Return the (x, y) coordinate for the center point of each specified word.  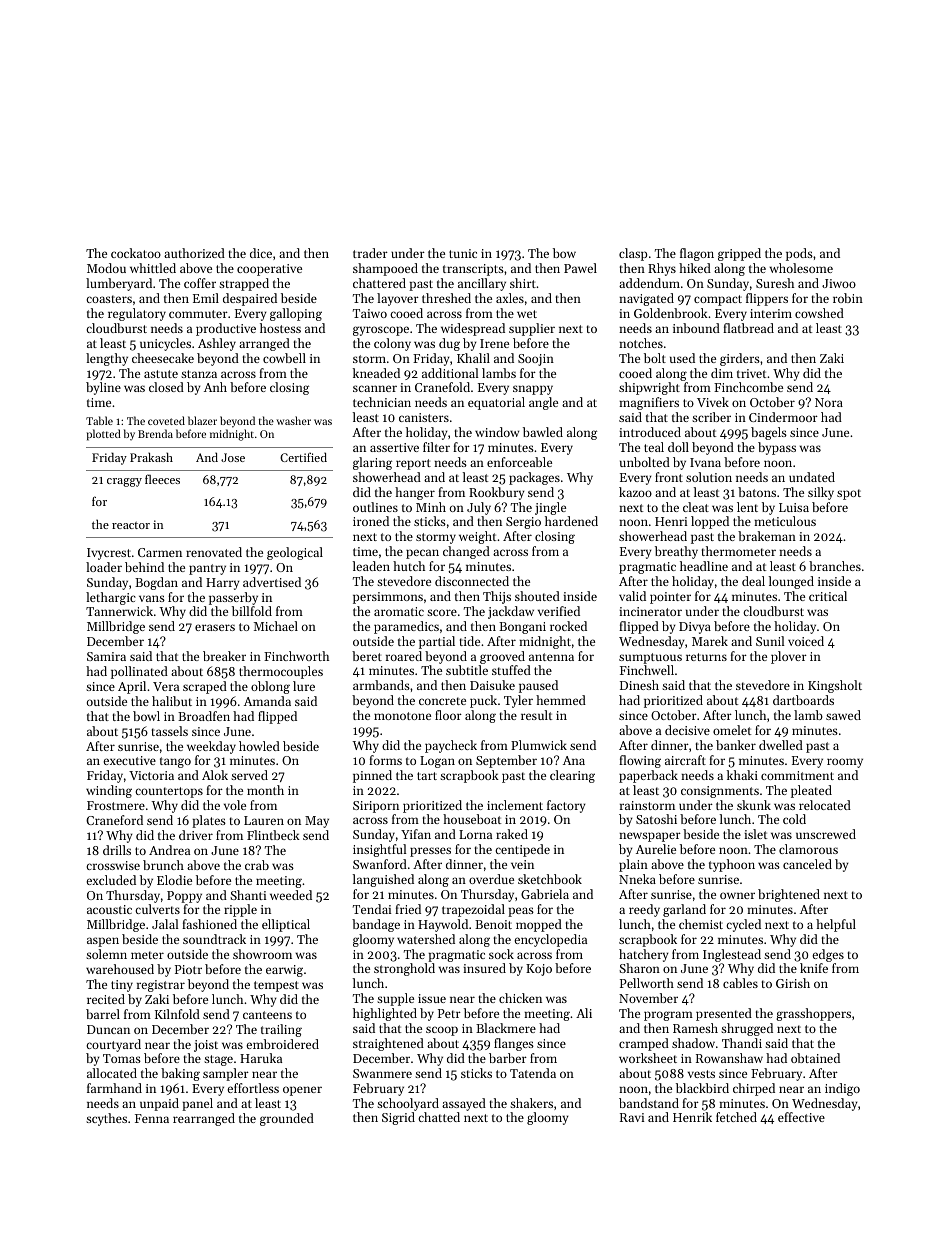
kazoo (635, 492)
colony (392, 344)
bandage (376, 925)
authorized (194, 253)
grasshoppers (813, 1014)
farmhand (114, 1088)
